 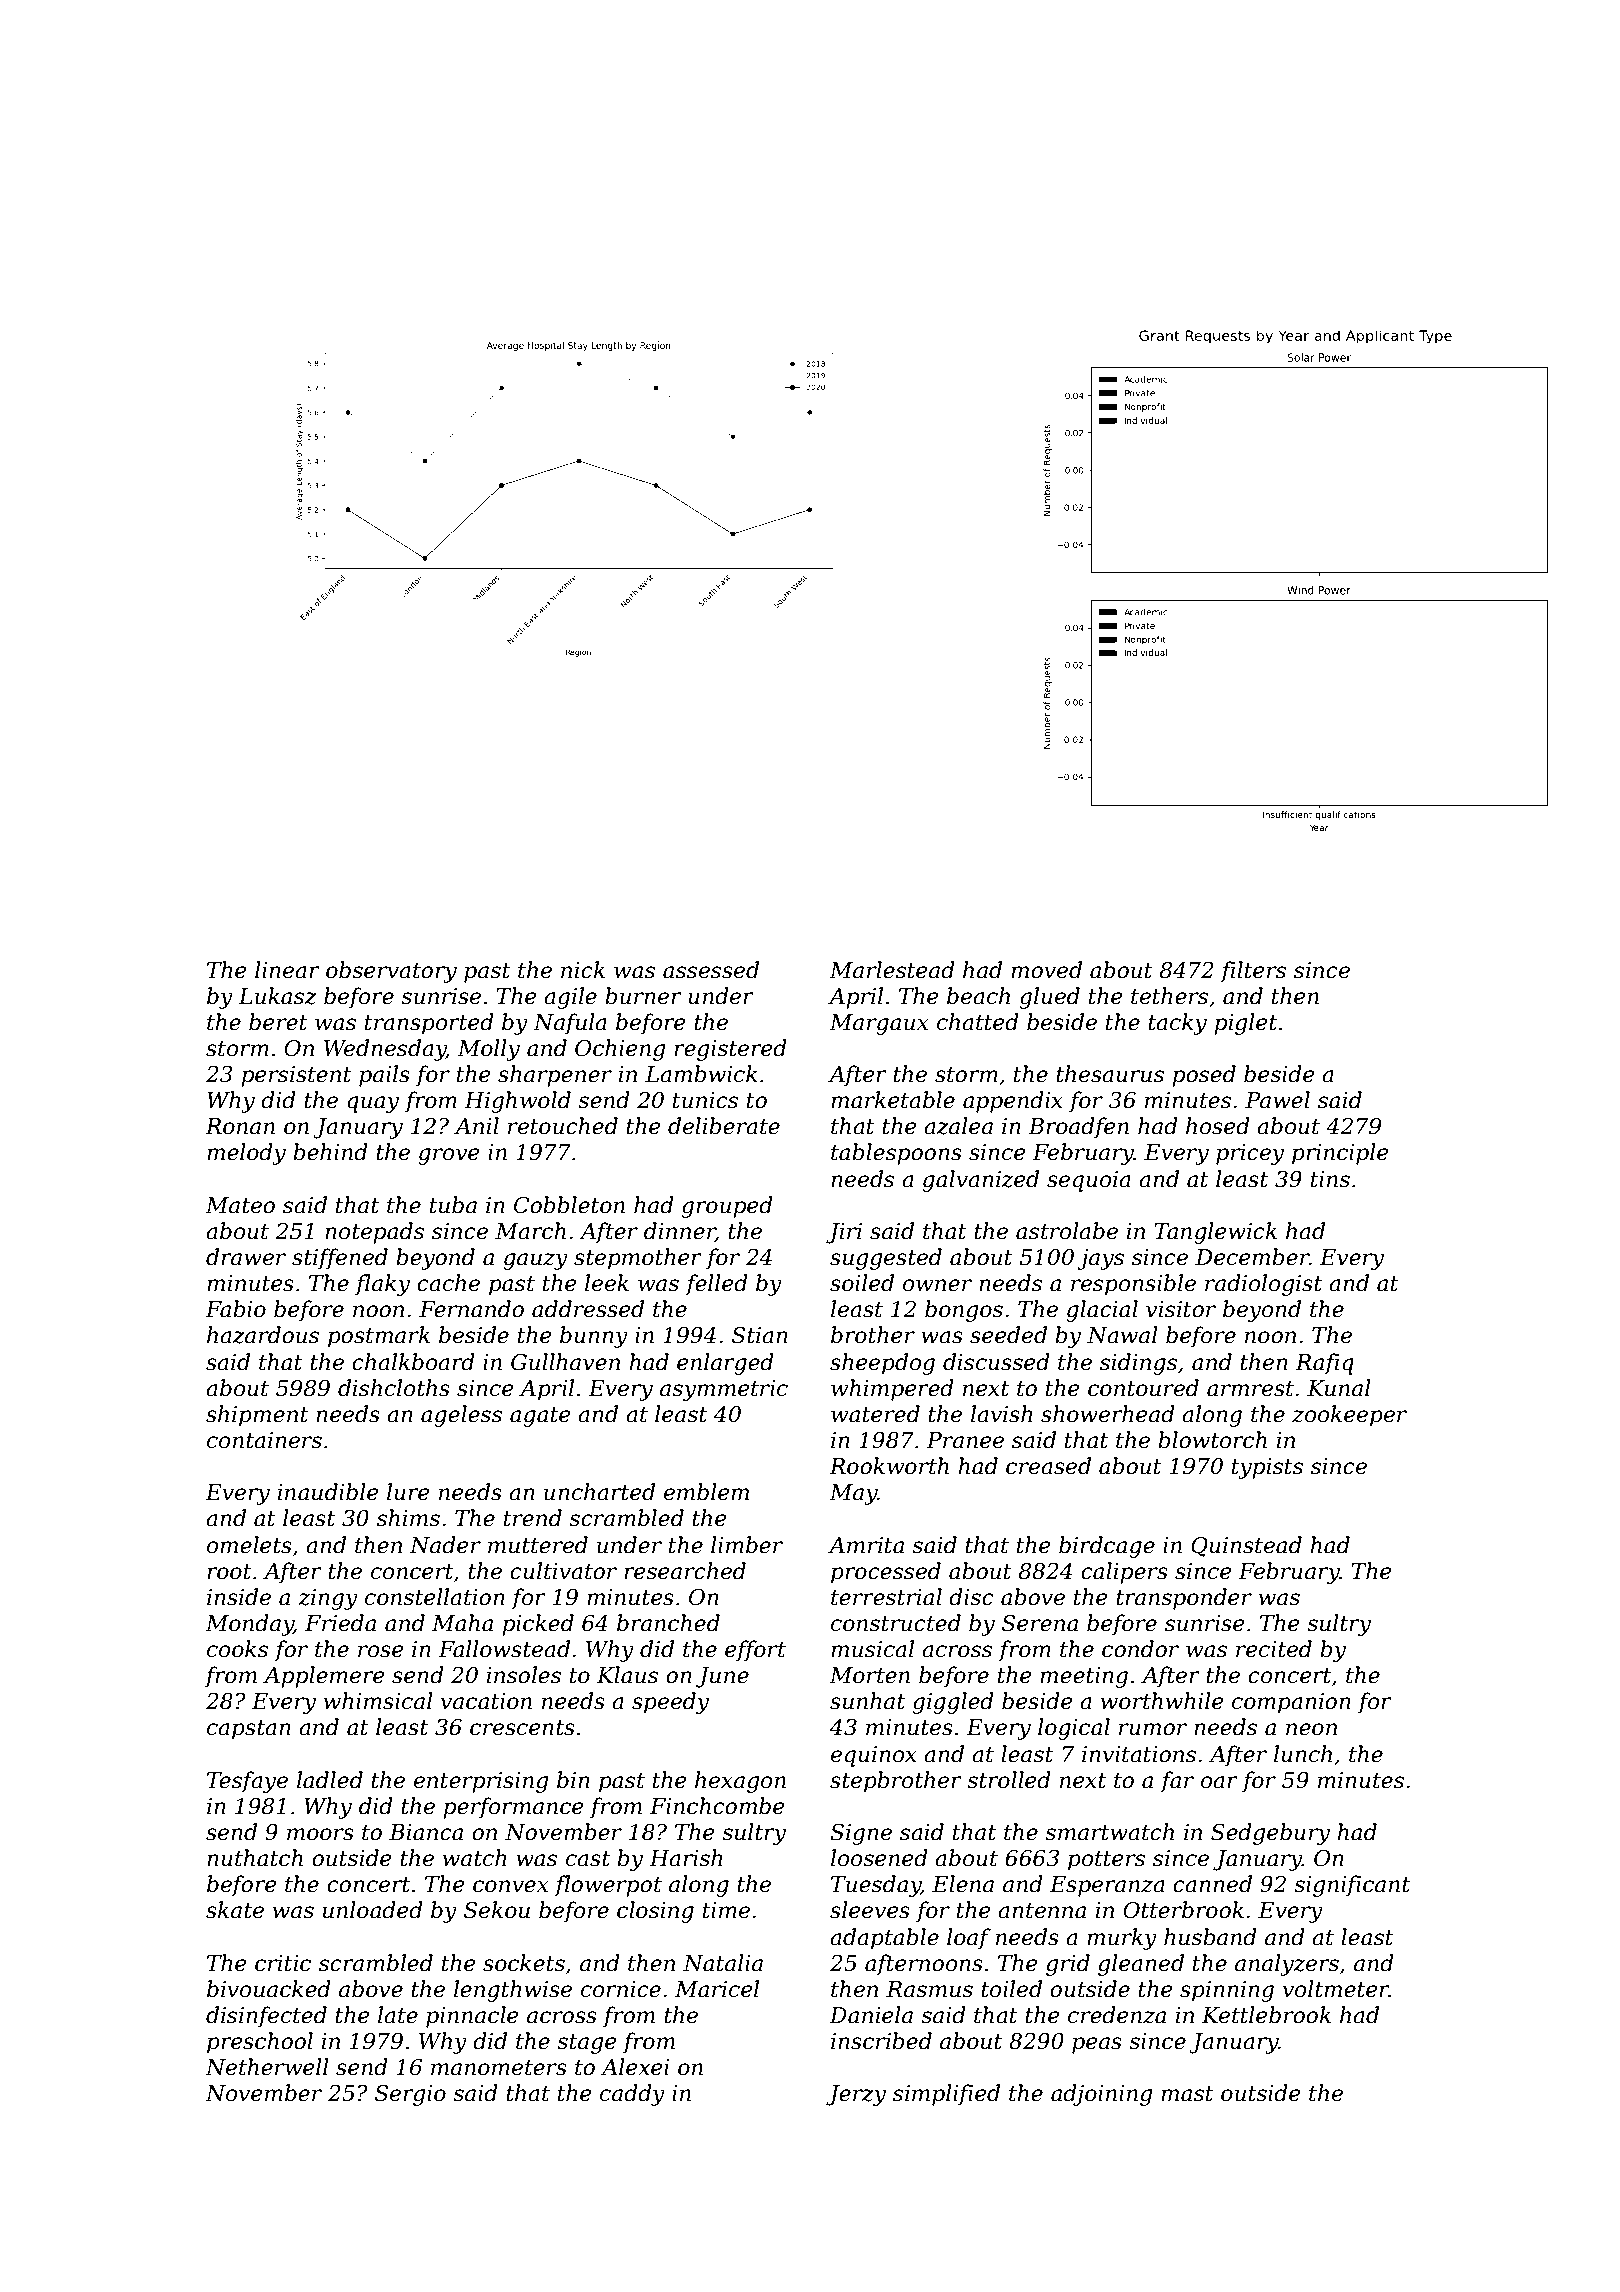 I want to click on watered, so click(x=875, y=1414).
